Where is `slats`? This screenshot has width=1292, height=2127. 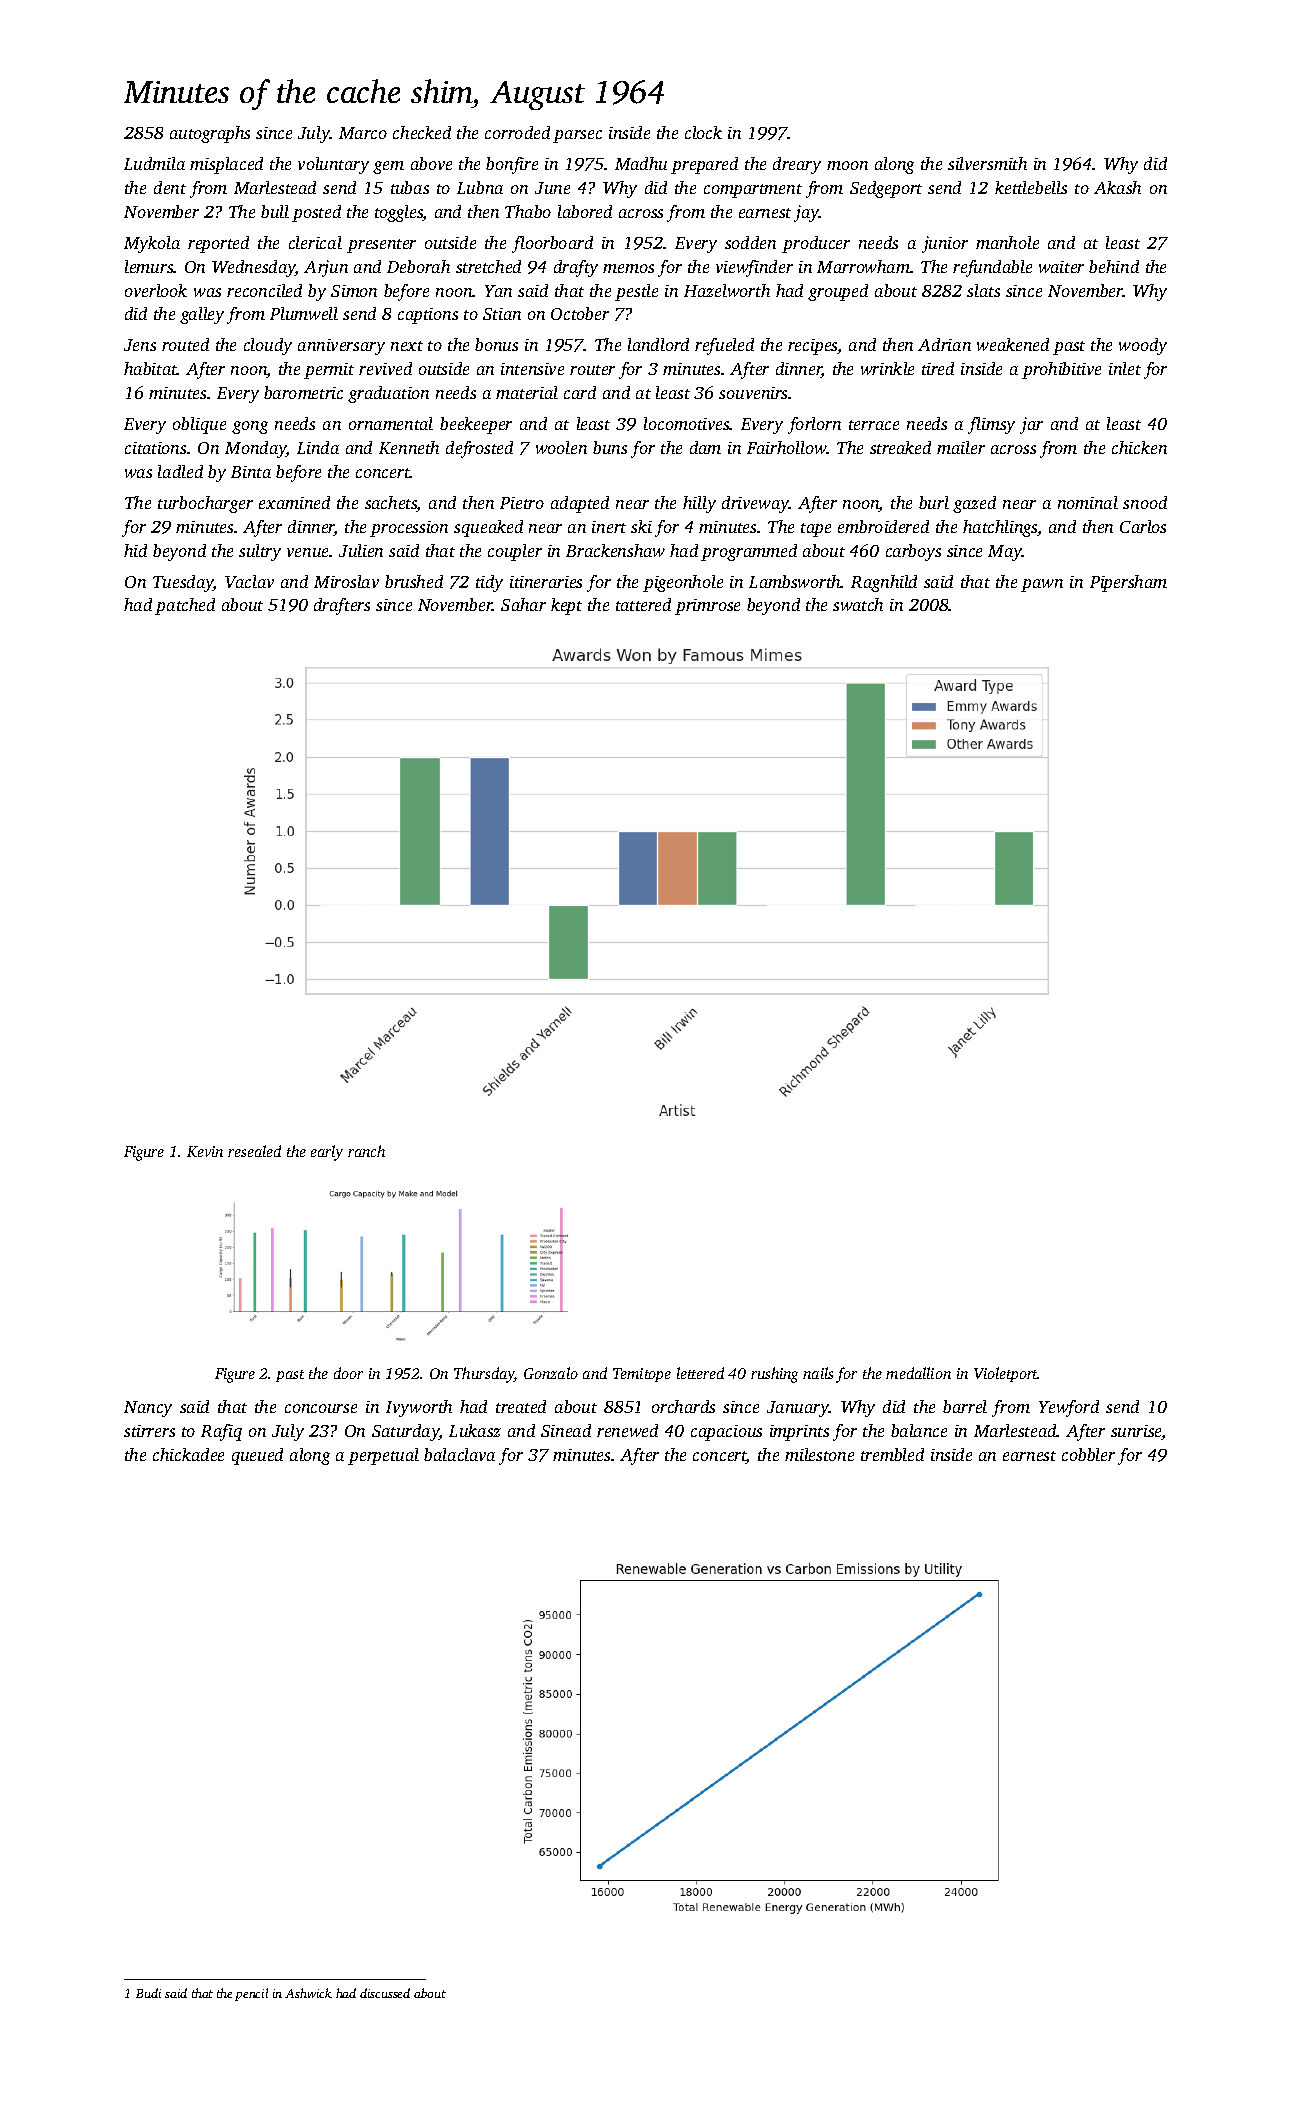 slats is located at coordinates (983, 290).
